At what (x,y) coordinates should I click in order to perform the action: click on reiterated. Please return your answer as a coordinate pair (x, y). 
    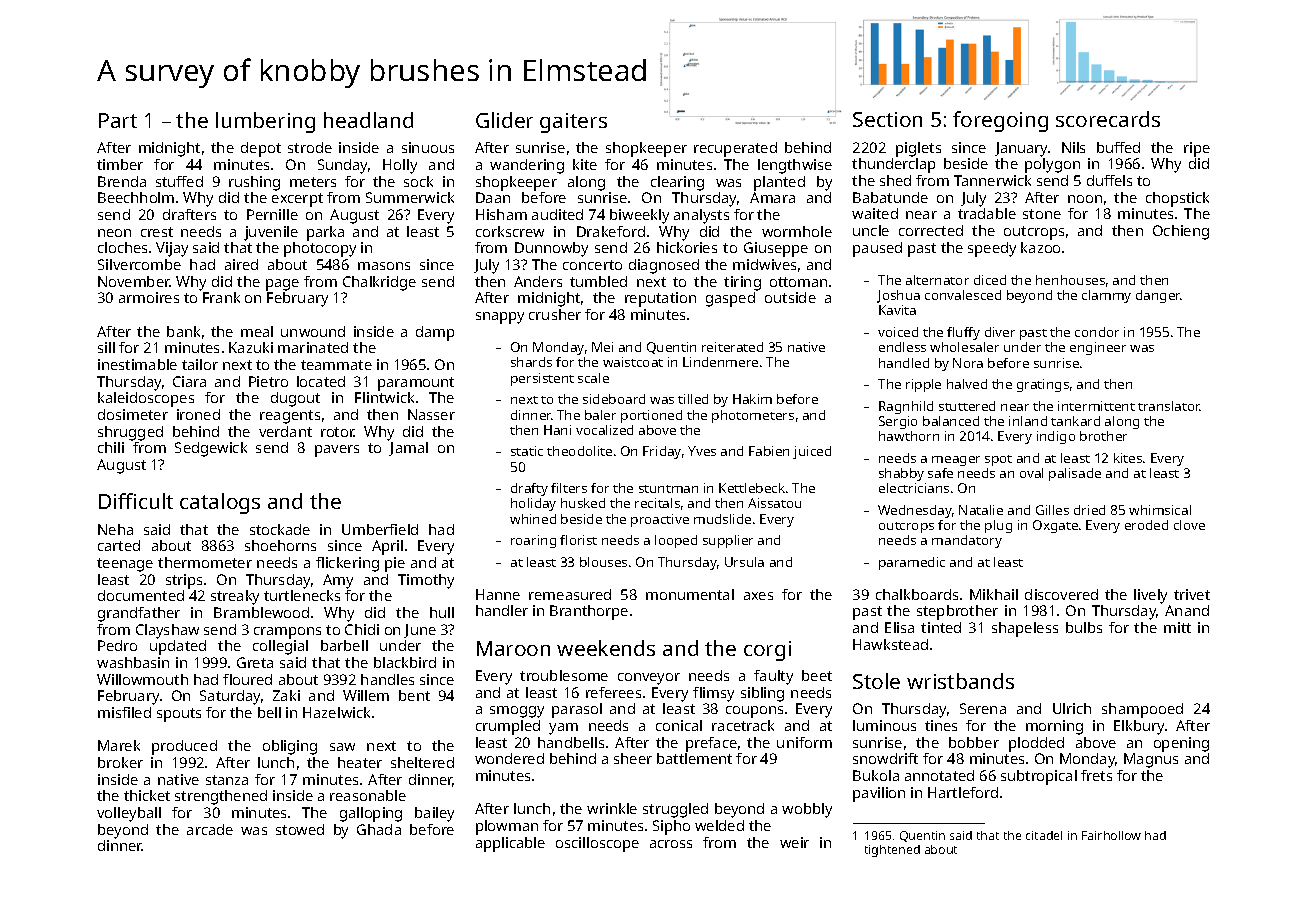
    Looking at the image, I should click on (732, 347).
